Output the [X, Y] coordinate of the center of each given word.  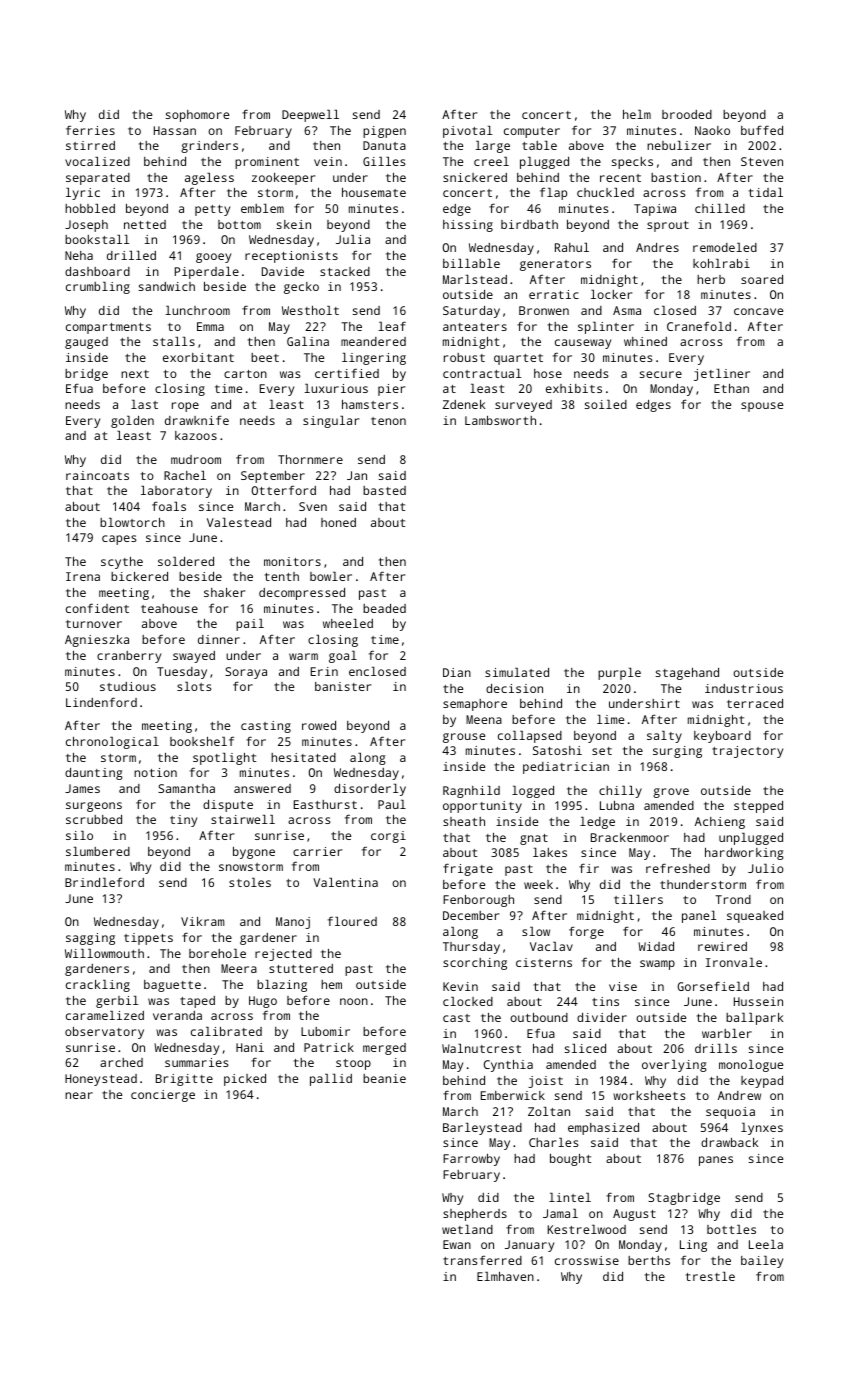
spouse [762, 407]
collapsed [530, 737]
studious [128, 686]
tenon [388, 421]
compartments [108, 328]
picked [245, 1080]
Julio [766, 868]
